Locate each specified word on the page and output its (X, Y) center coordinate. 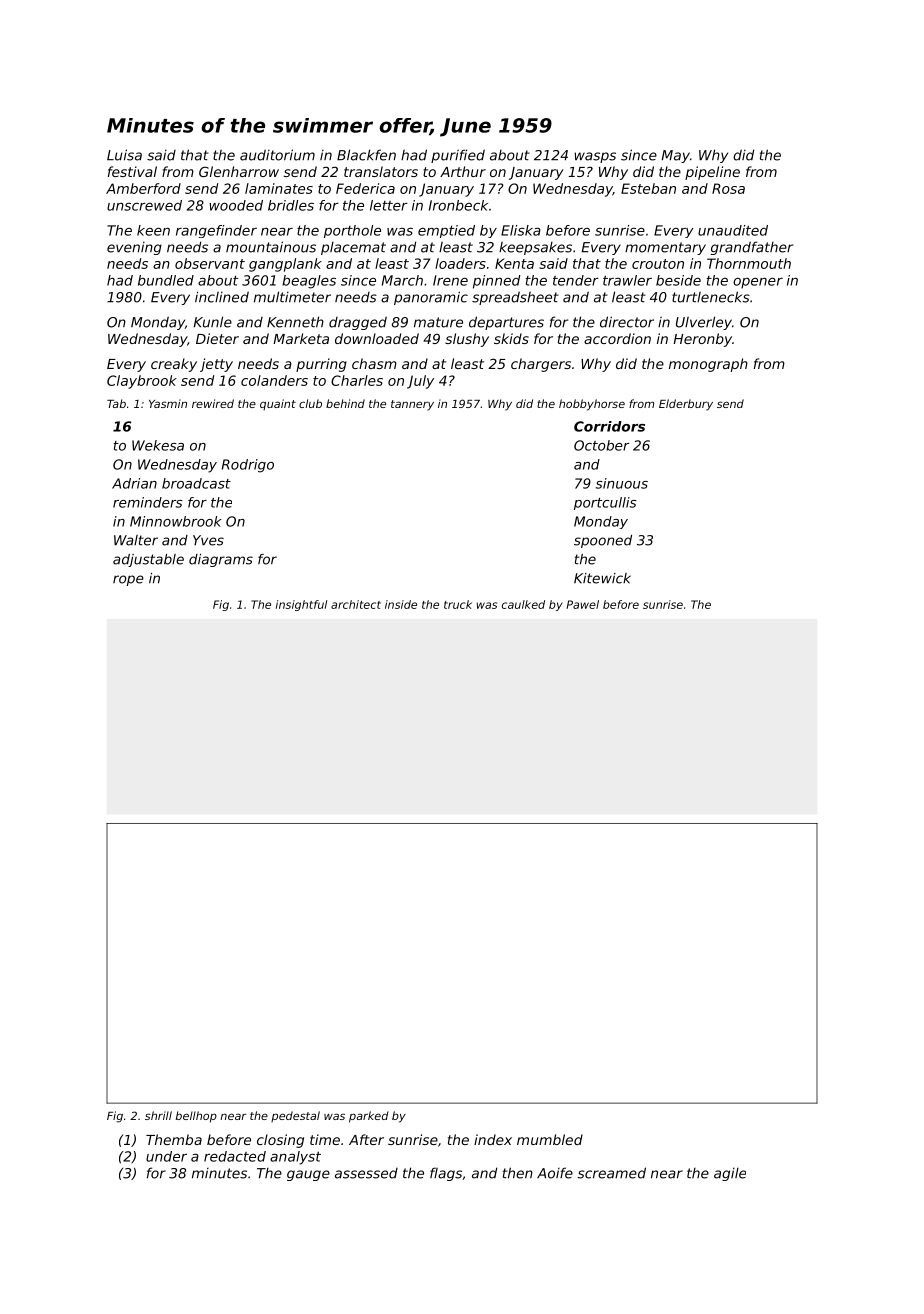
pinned (497, 282)
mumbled (550, 1139)
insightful (301, 605)
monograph (708, 365)
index (493, 1139)
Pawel (582, 604)
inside (401, 604)
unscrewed (144, 205)
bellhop (196, 1117)
